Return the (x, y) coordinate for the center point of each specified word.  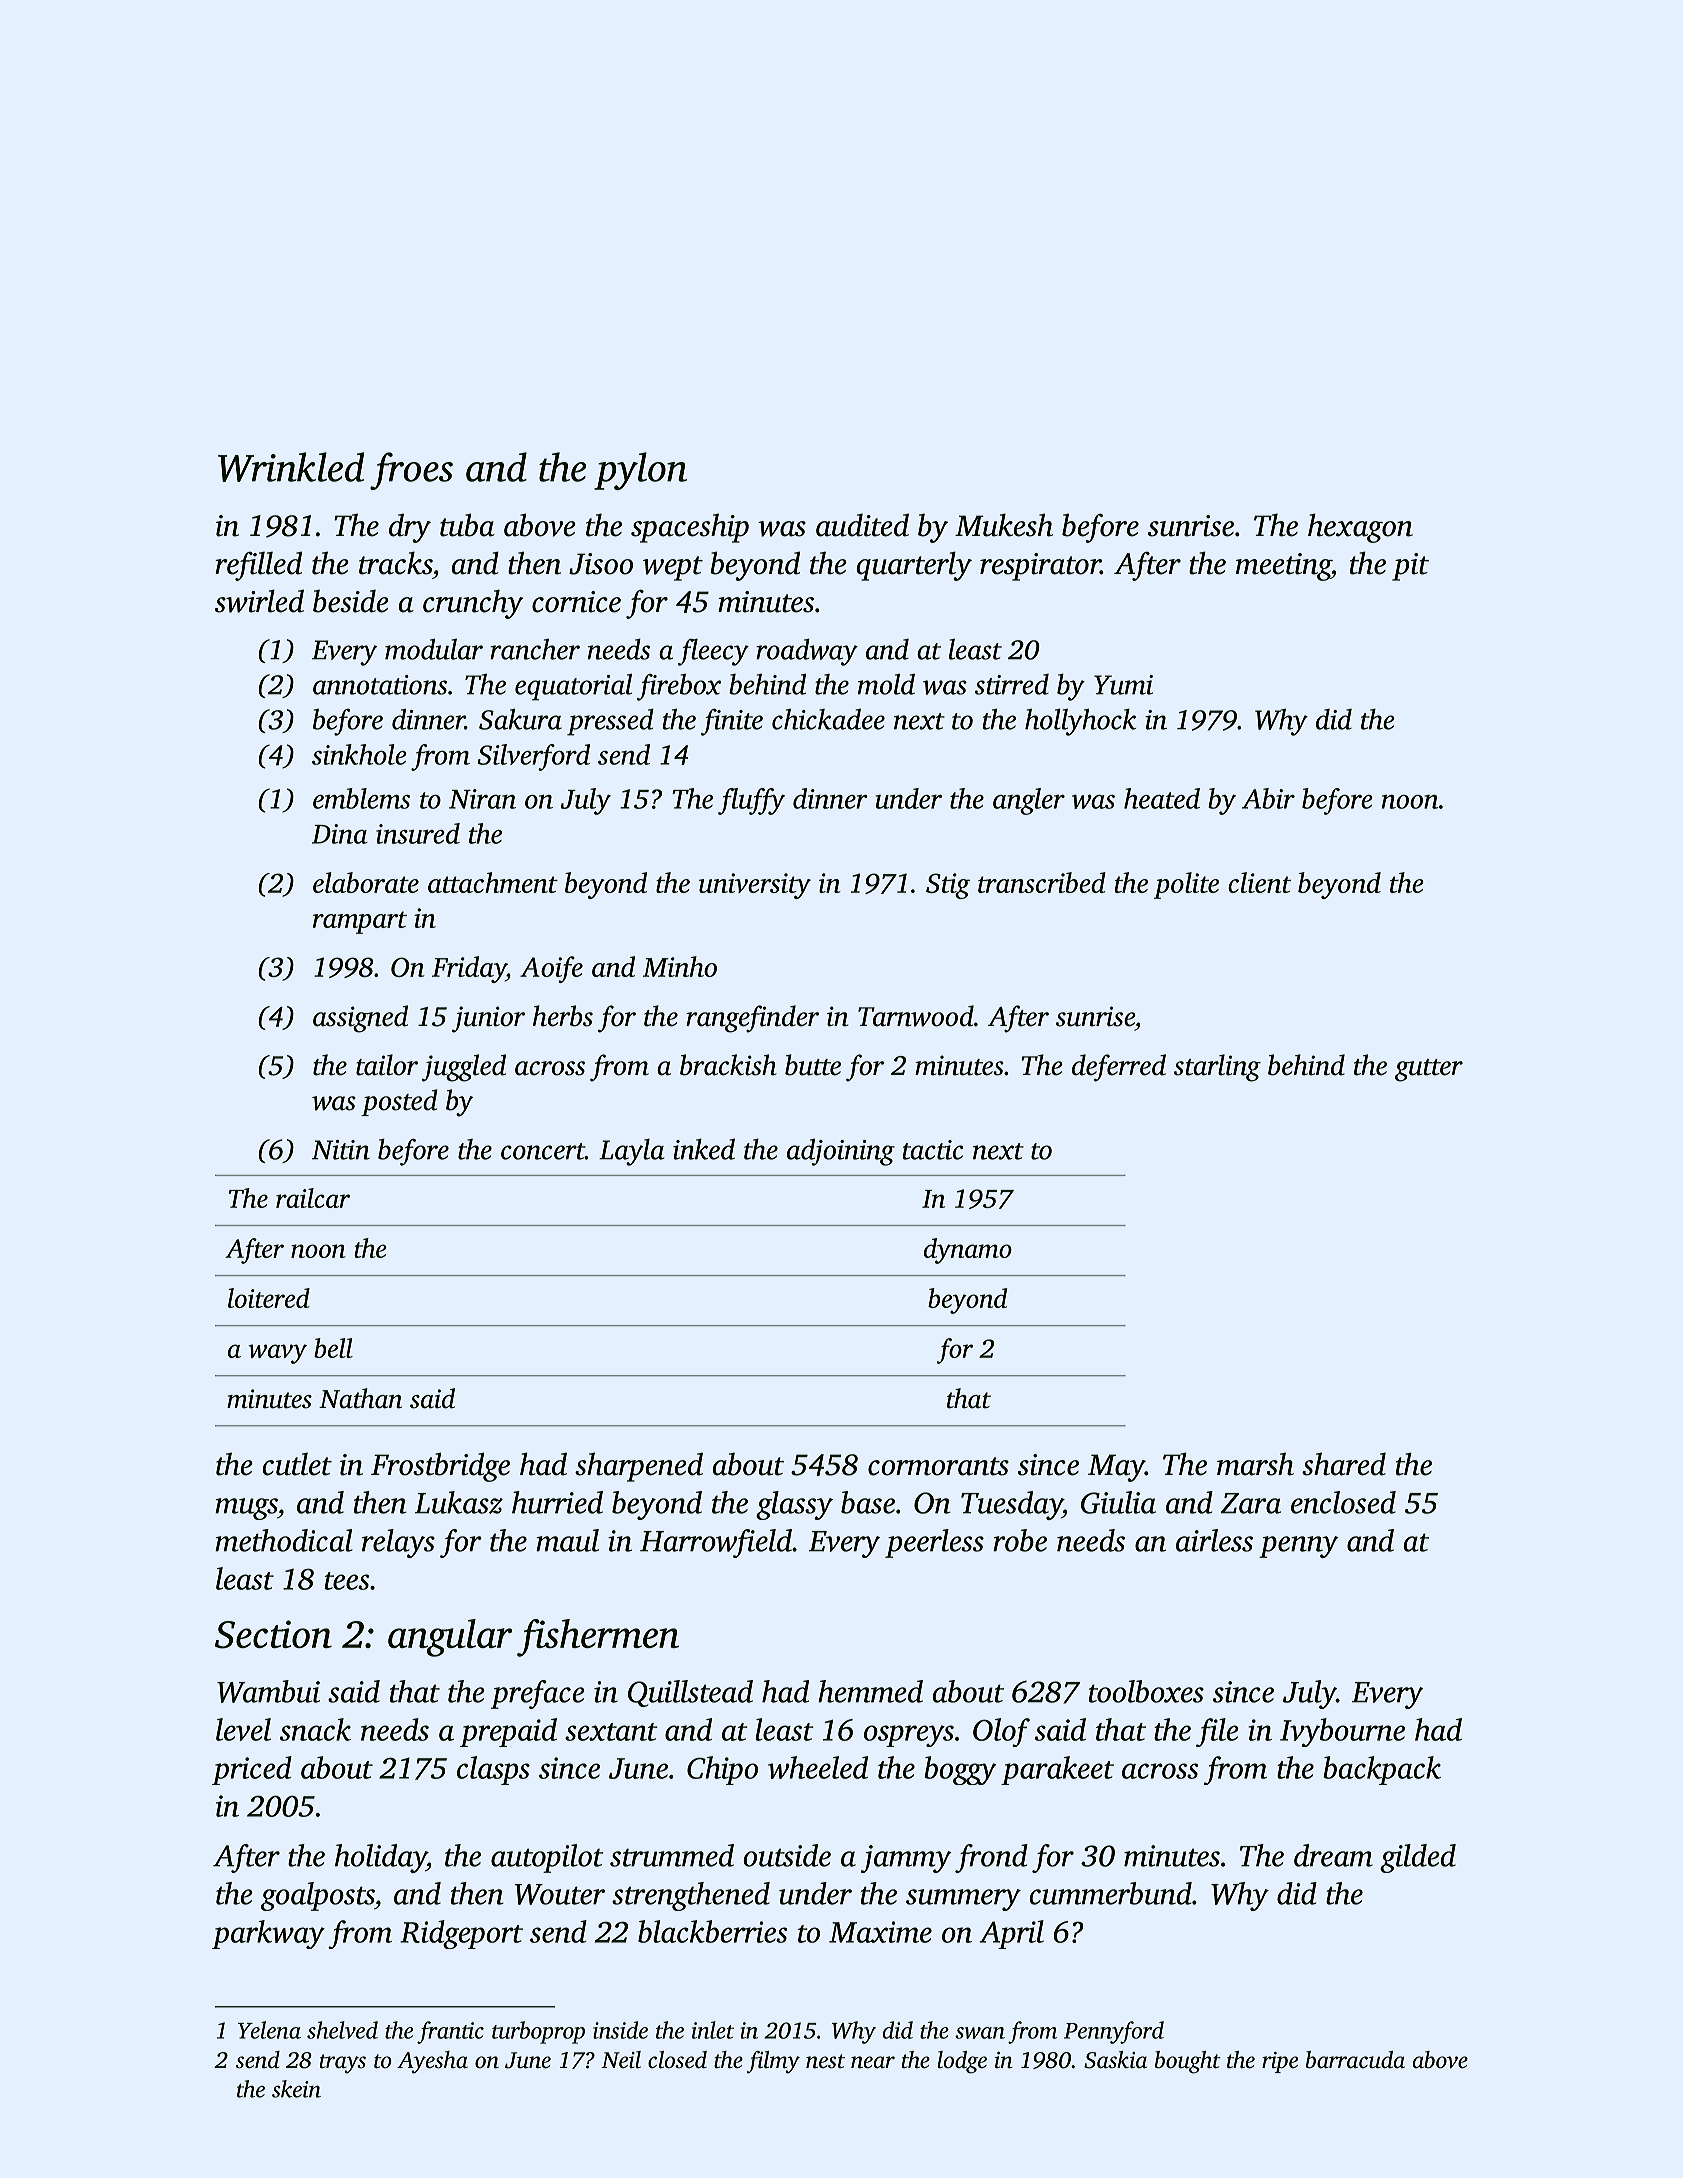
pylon (640, 471)
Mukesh (1004, 525)
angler (1029, 801)
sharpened (639, 1467)
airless (1214, 1540)
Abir (1268, 798)
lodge (962, 2062)
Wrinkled (291, 467)
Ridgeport (461, 1934)
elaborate (366, 882)
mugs (246, 1509)
